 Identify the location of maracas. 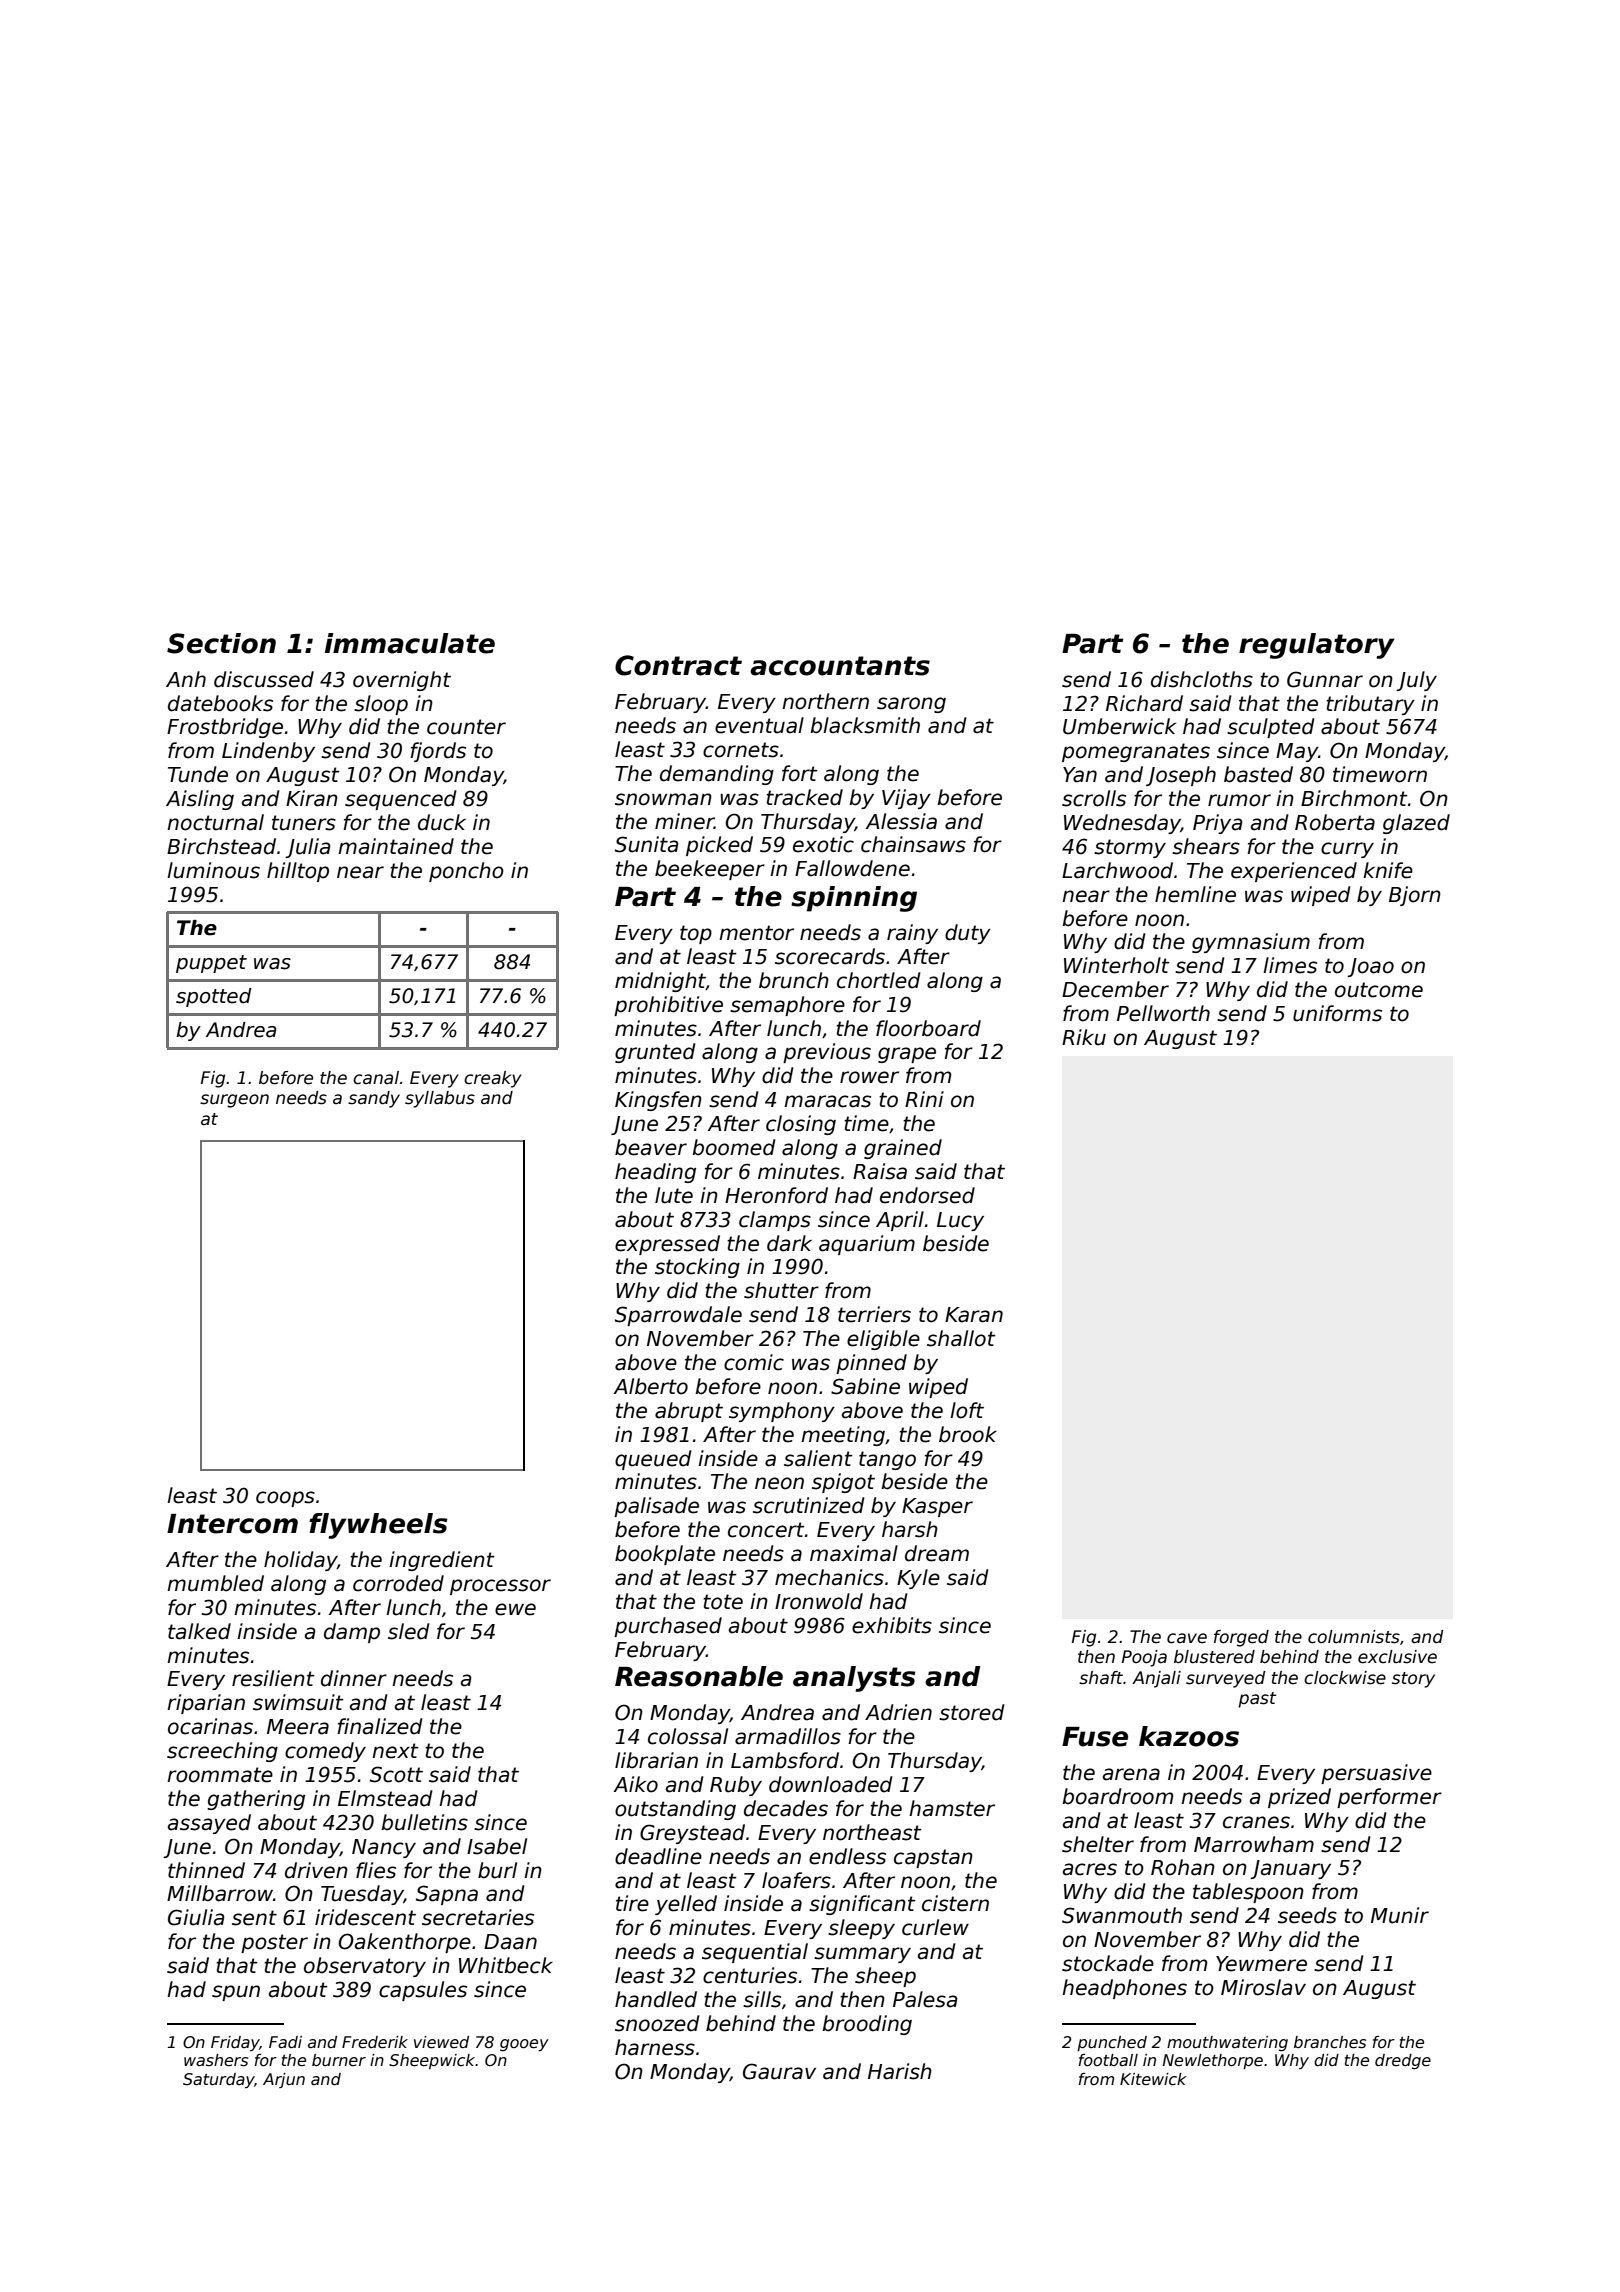
(827, 1101).
